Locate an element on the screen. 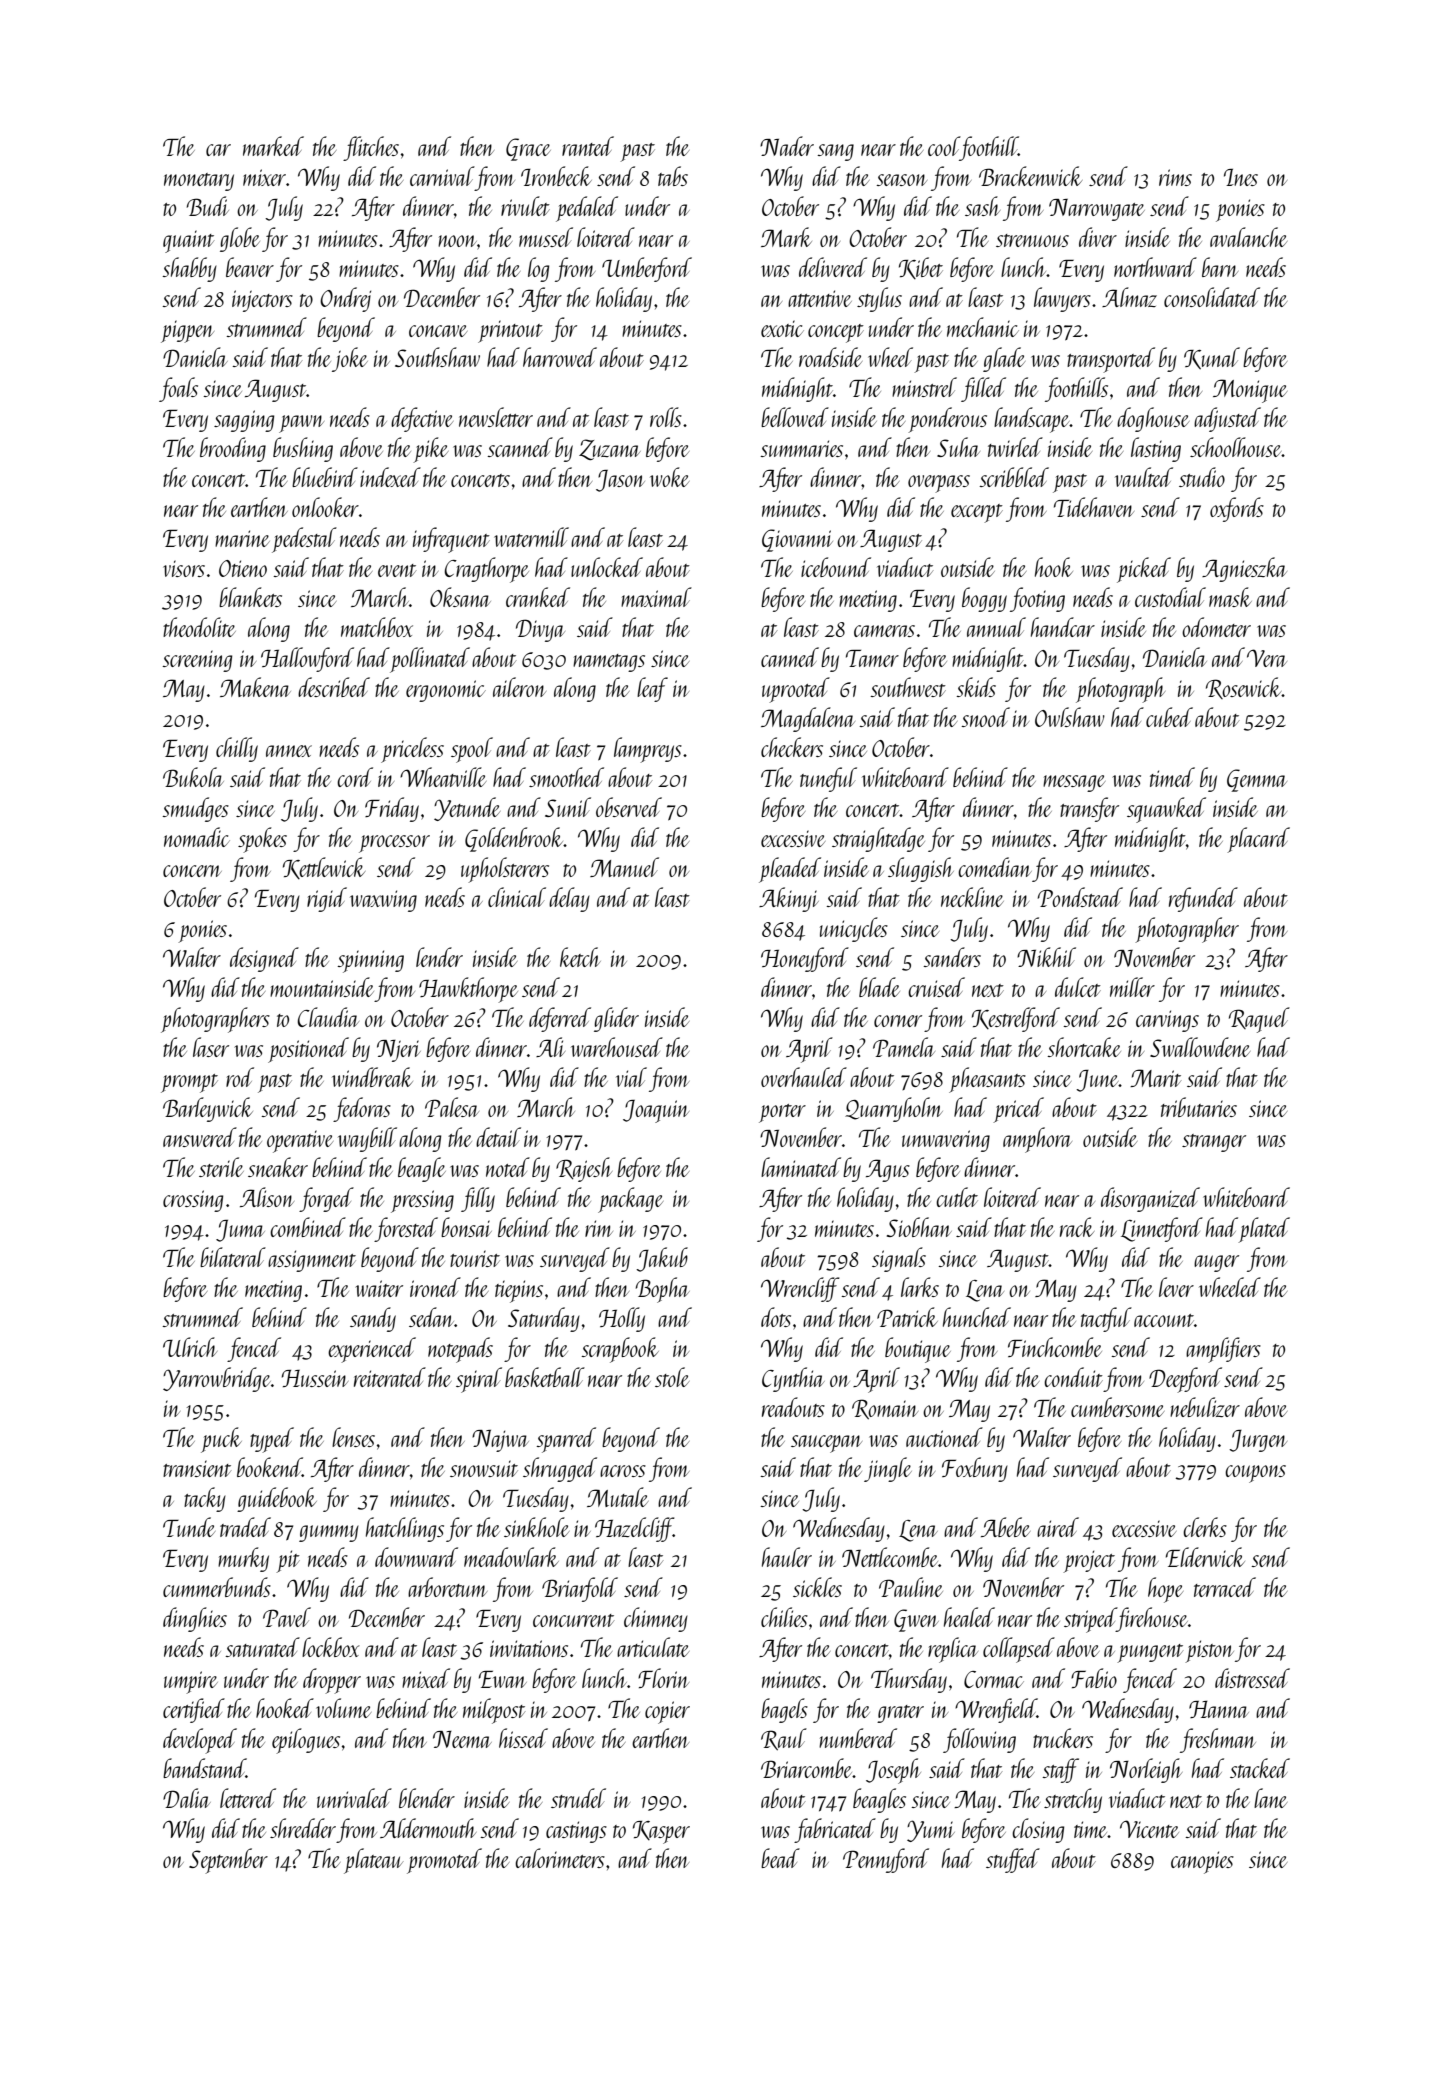 Image resolution: width=1450 pixels, height=2100 pixels. ranted is located at coordinates (588, 146).
